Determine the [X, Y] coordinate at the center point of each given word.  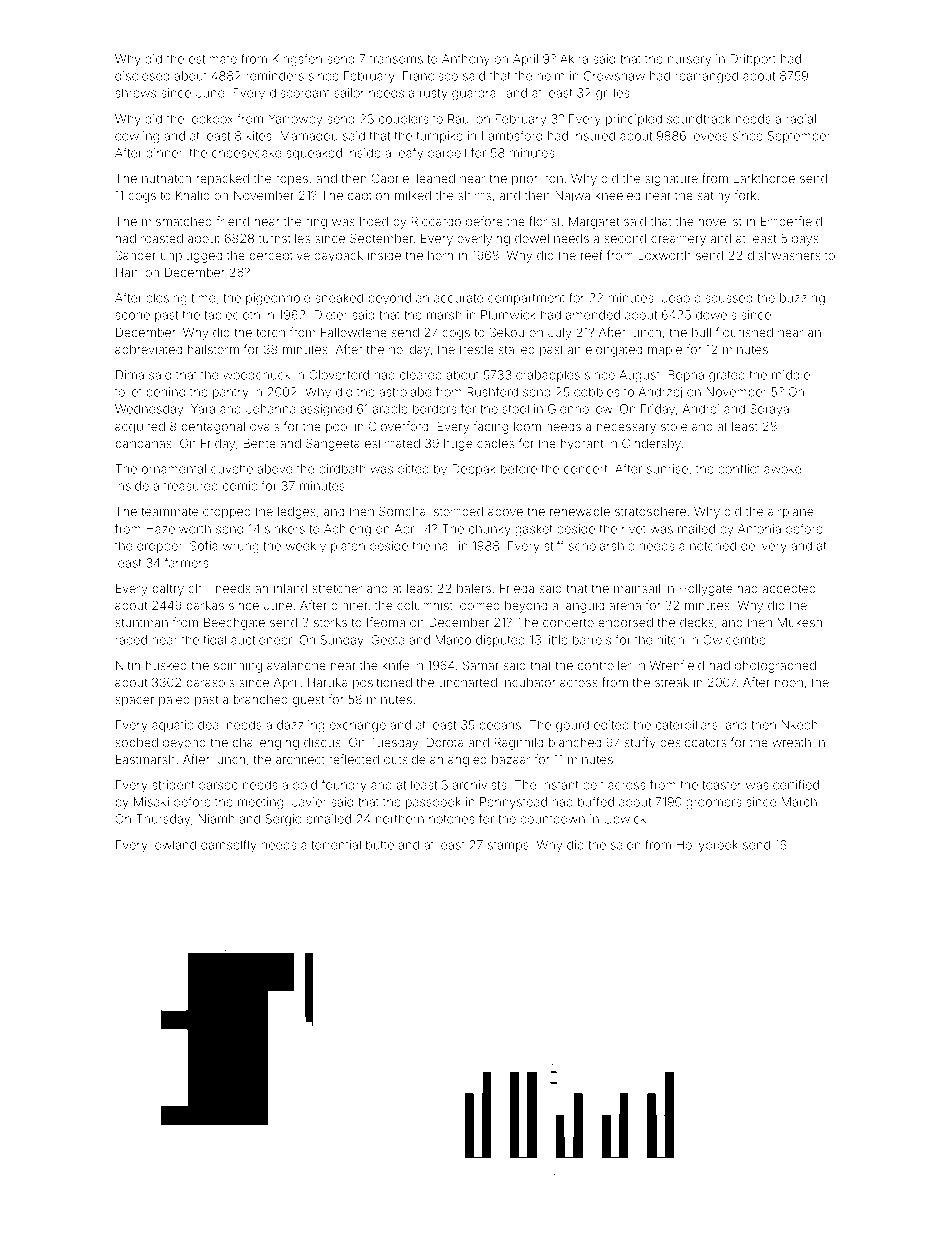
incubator [529, 682]
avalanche [296, 665]
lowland [174, 845]
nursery [689, 61]
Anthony [466, 60]
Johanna [271, 409]
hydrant [582, 445]
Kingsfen [297, 60]
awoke [782, 469]
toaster [721, 785]
